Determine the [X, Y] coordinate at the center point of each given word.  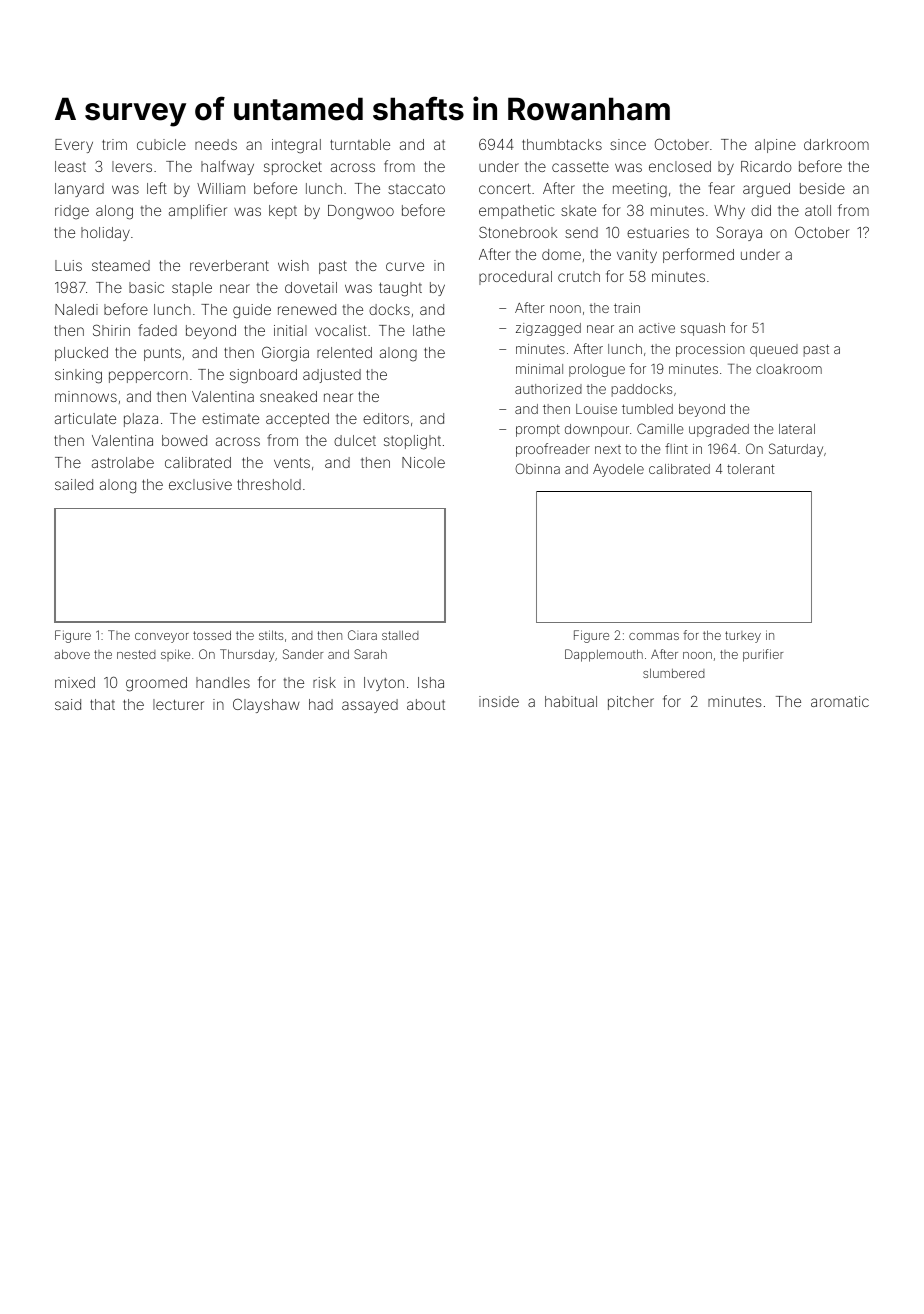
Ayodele [618, 470]
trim [114, 144]
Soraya [739, 233]
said [68, 704]
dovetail [311, 287]
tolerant [751, 469]
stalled [400, 635]
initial [290, 330]
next [608, 449]
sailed [74, 484]
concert [505, 189]
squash [703, 329]
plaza [141, 420]
